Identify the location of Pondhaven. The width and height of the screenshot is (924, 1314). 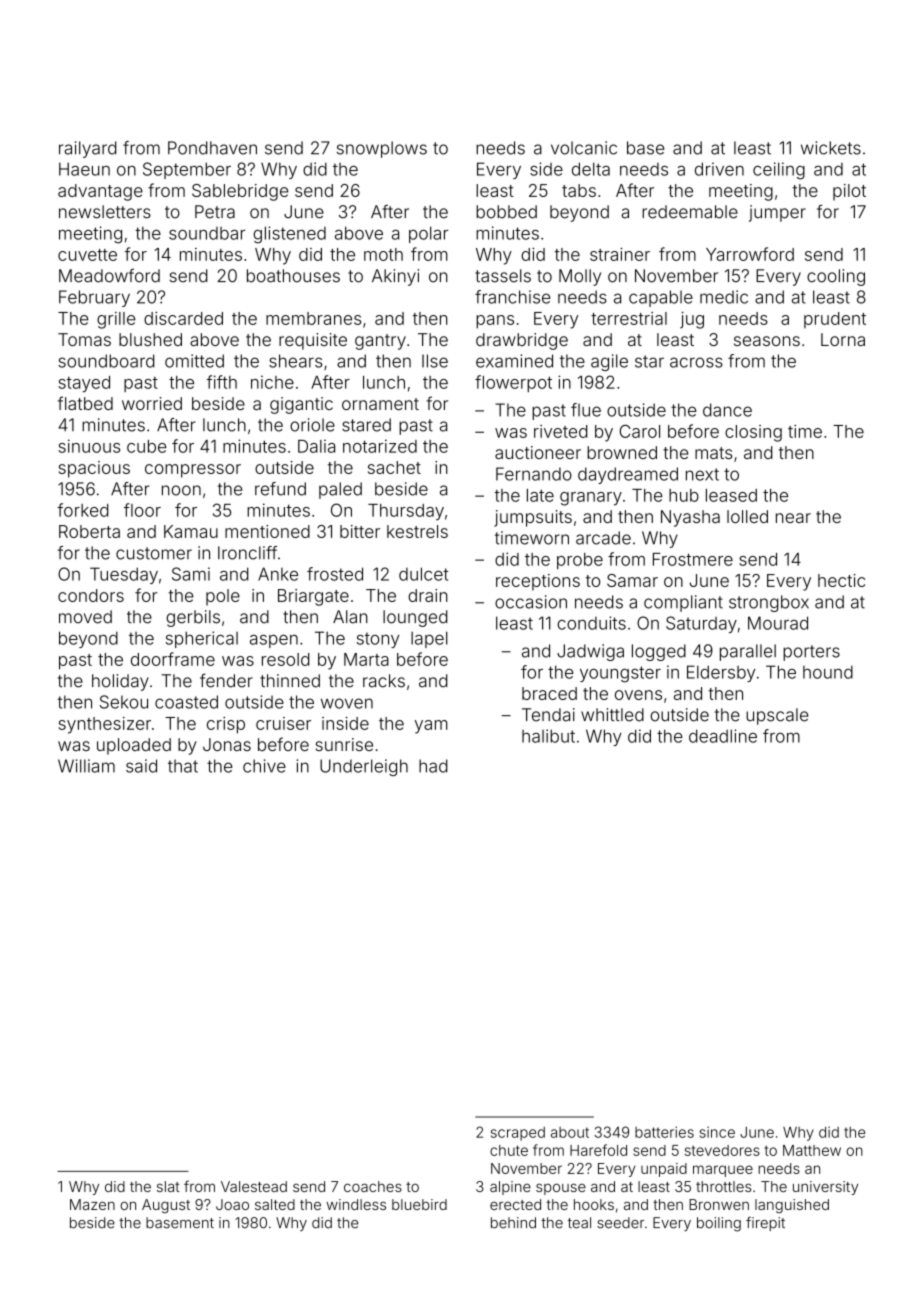
(212, 148).
